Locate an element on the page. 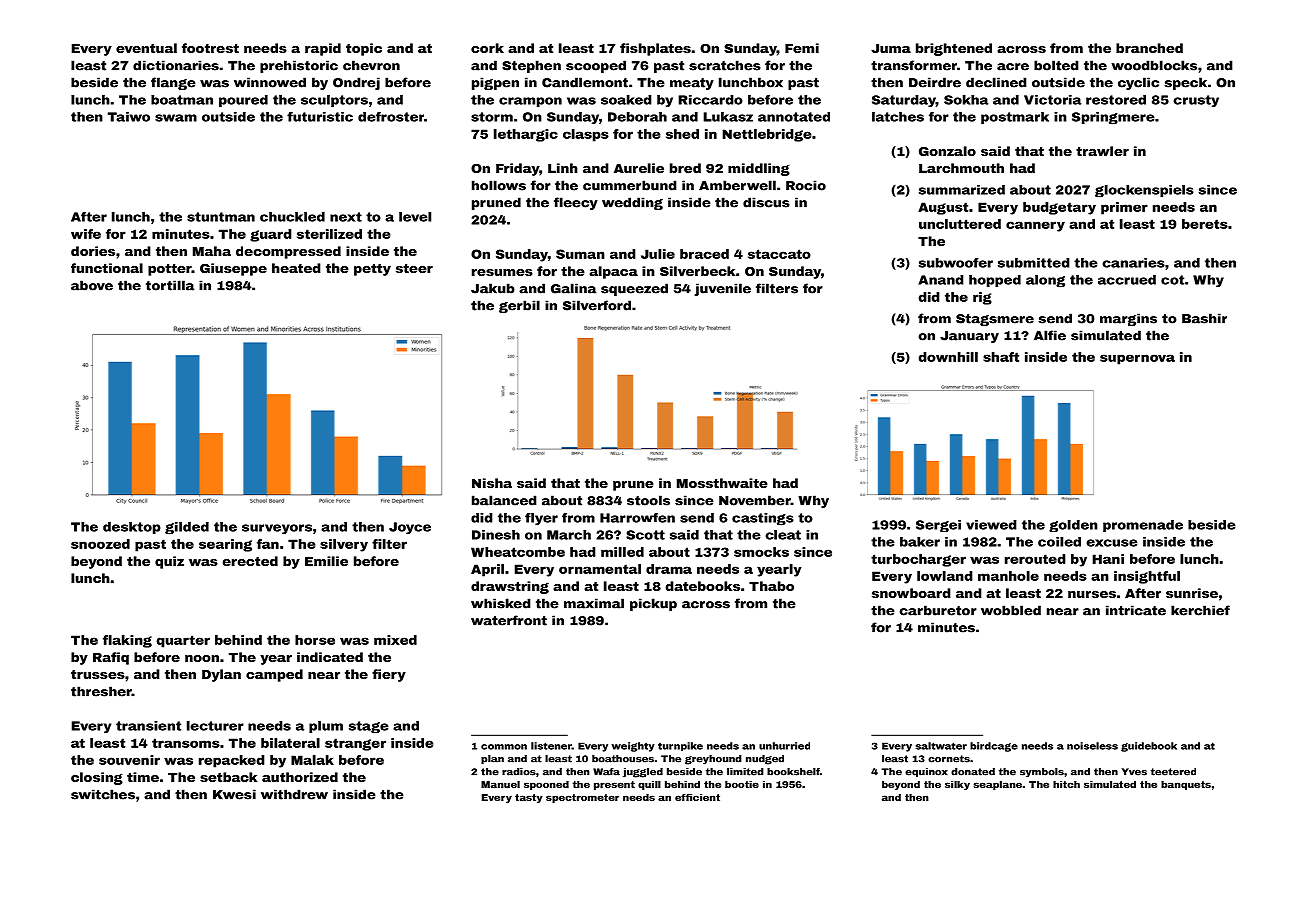 Image resolution: width=1308 pixels, height=924 pixels. pickup is located at coordinates (653, 604).
